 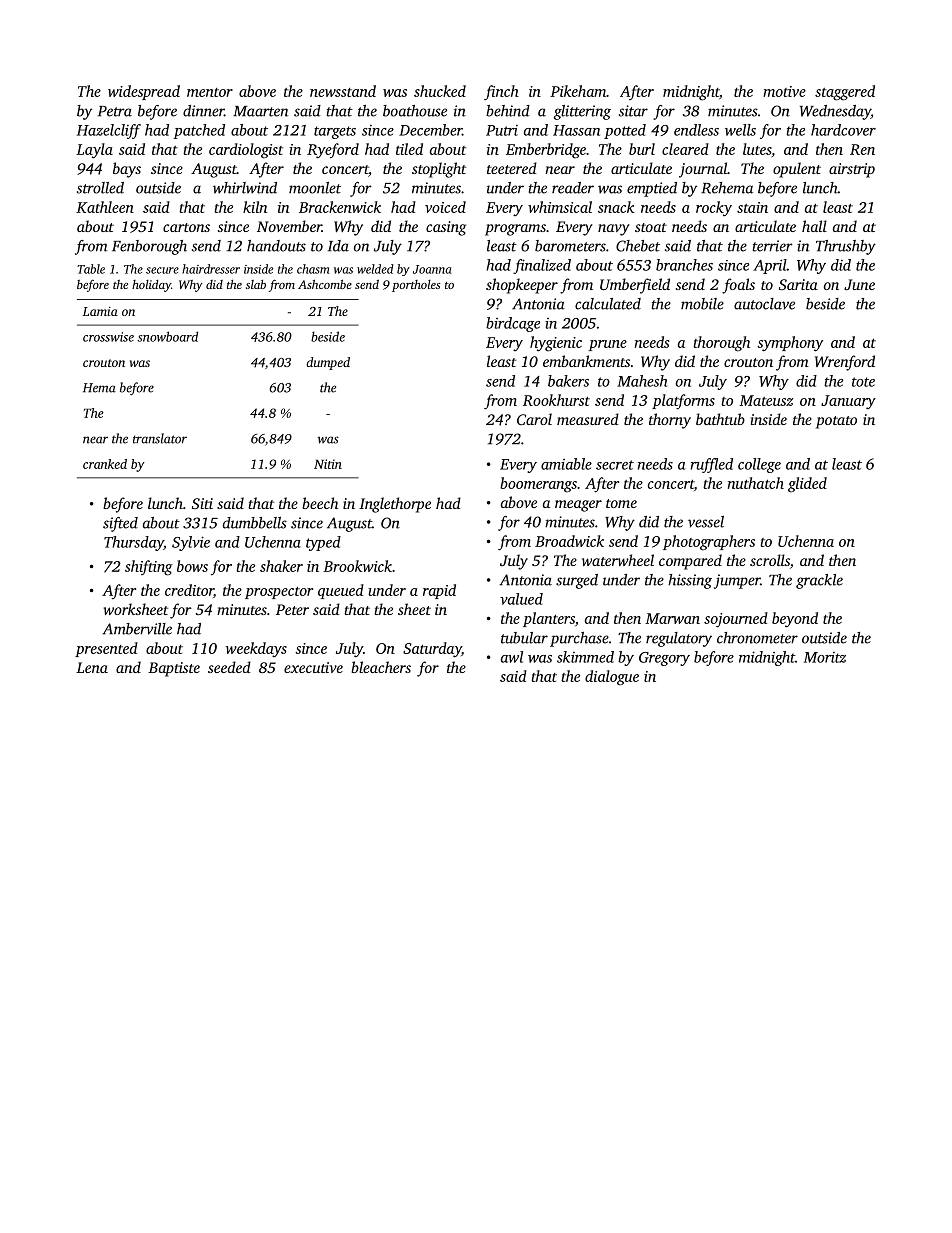 I want to click on Broadwick, so click(x=569, y=541).
